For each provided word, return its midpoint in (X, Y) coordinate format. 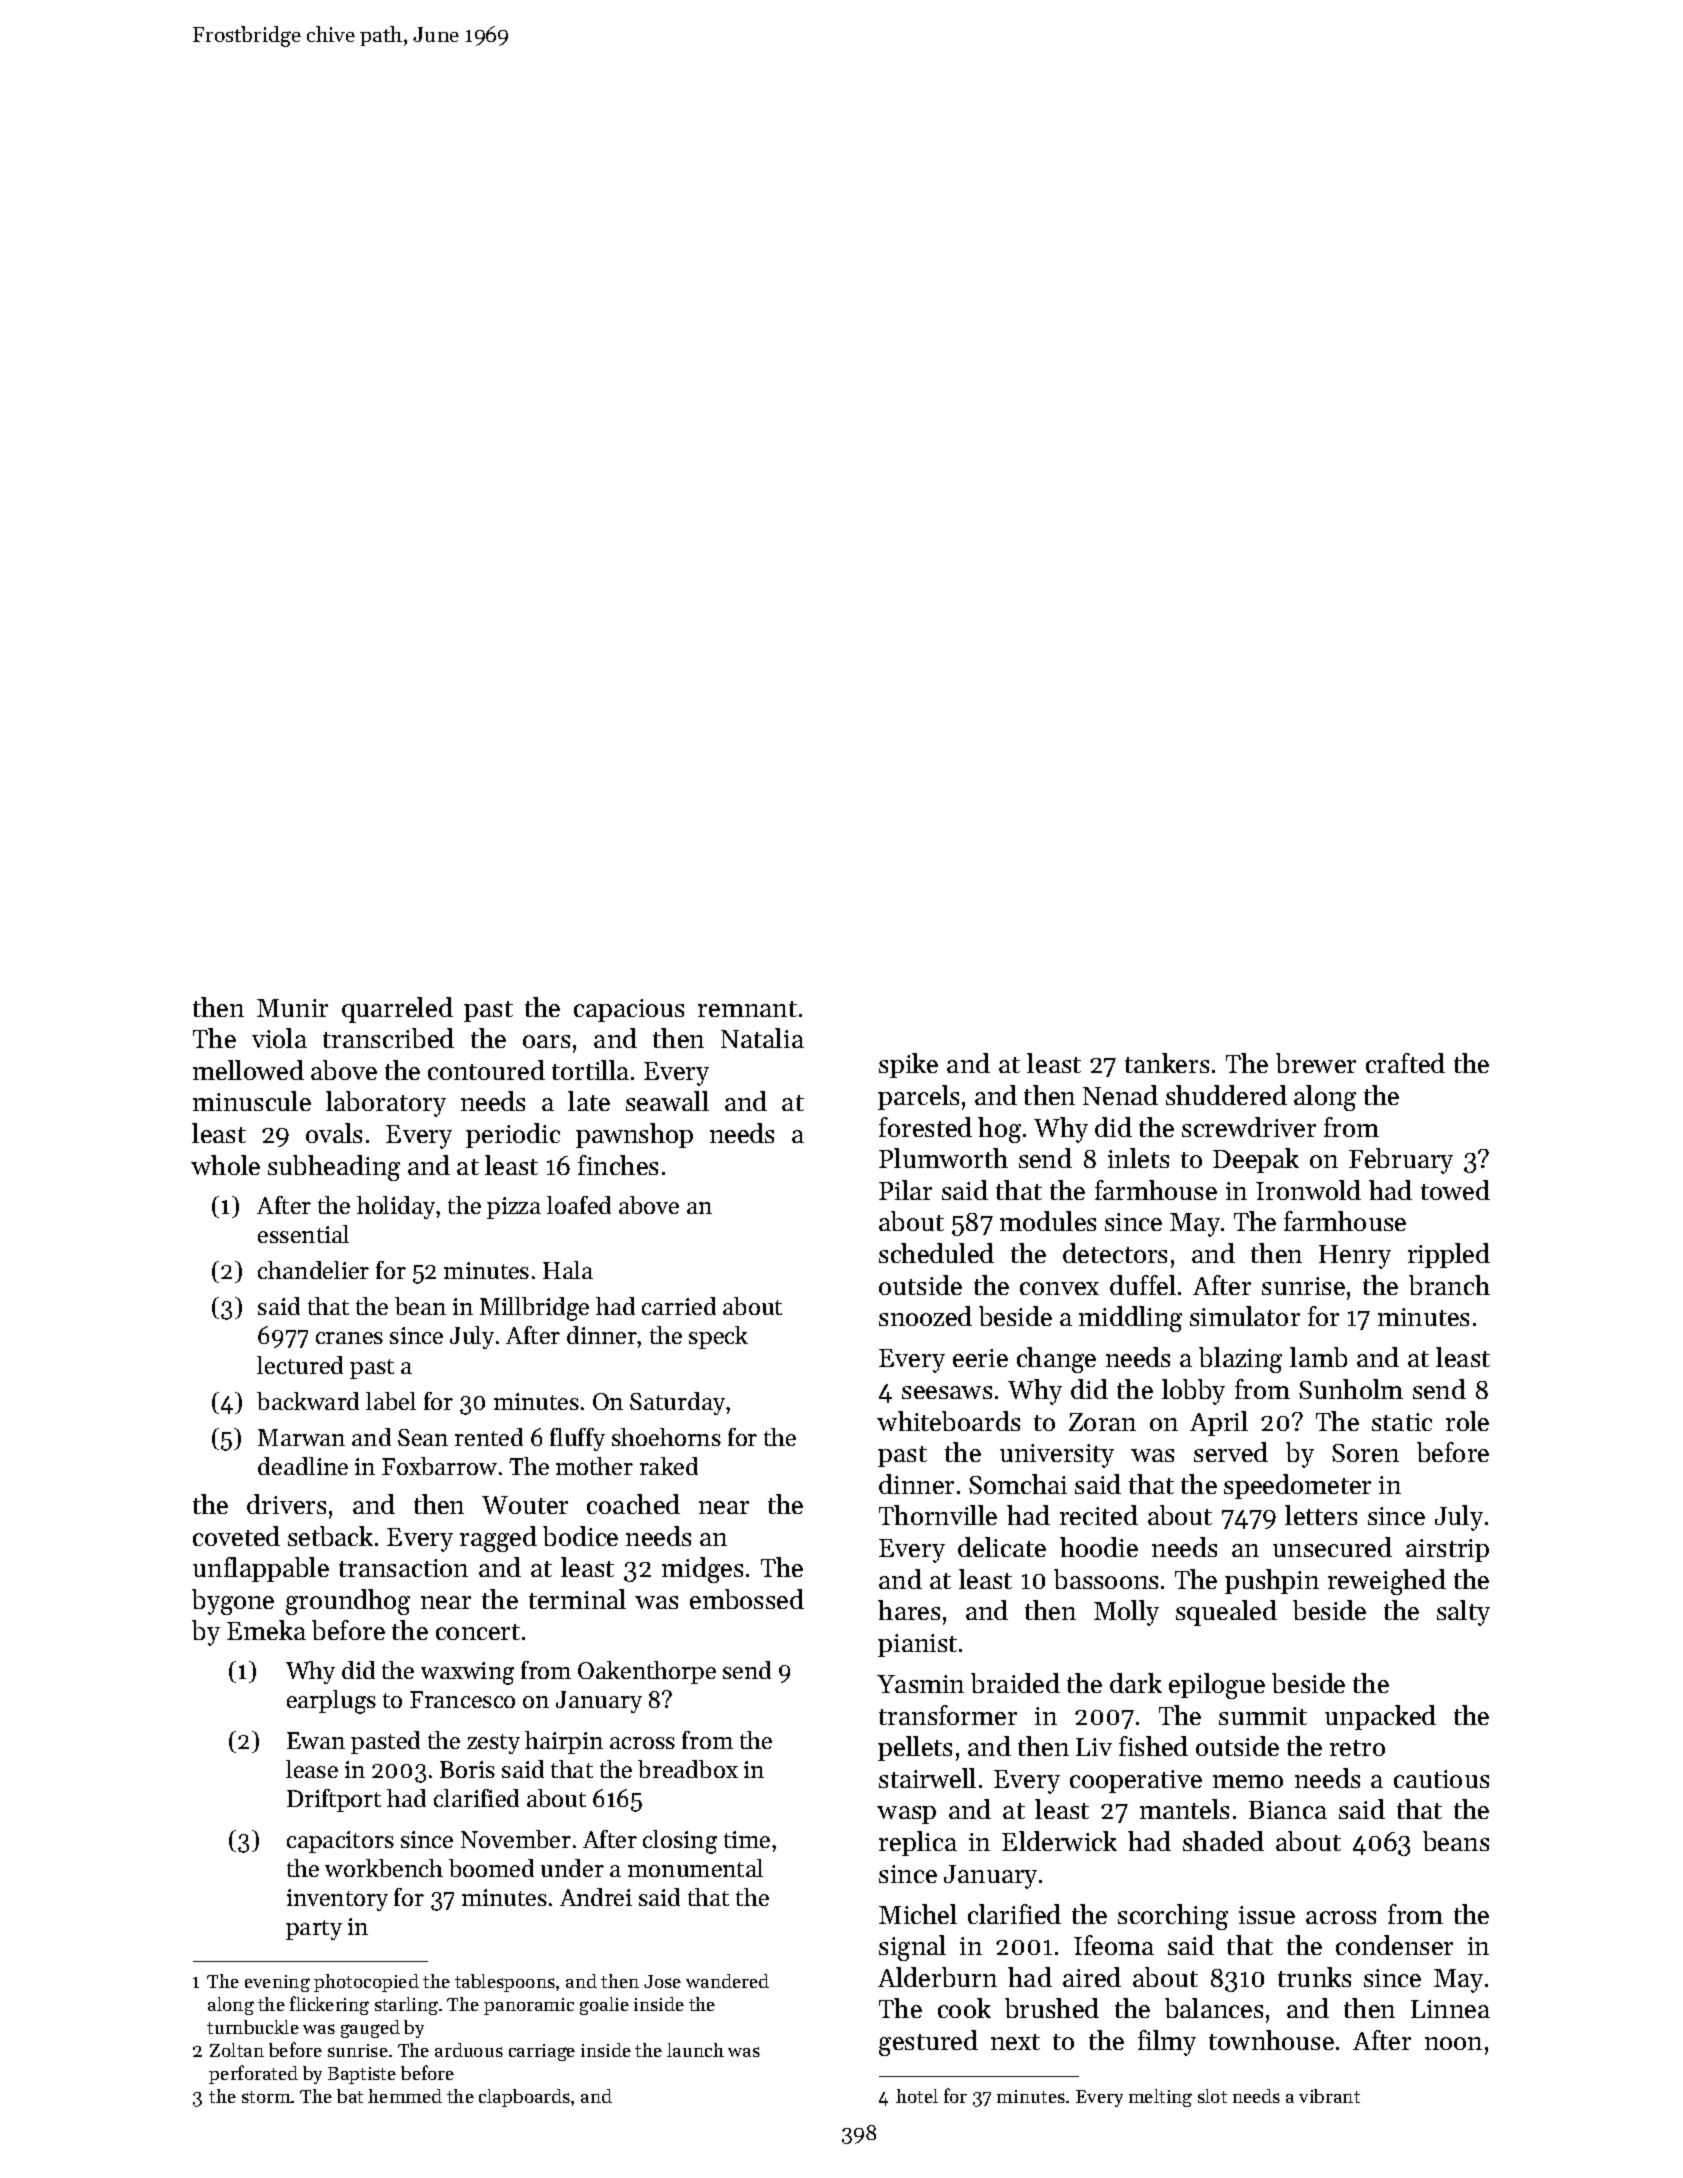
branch (1449, 1285)
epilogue (1217, 1686)
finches (618, 1165)
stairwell (927, 1778)
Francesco (462, 1699)
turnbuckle (253, 2027)
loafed (579, 1205)
